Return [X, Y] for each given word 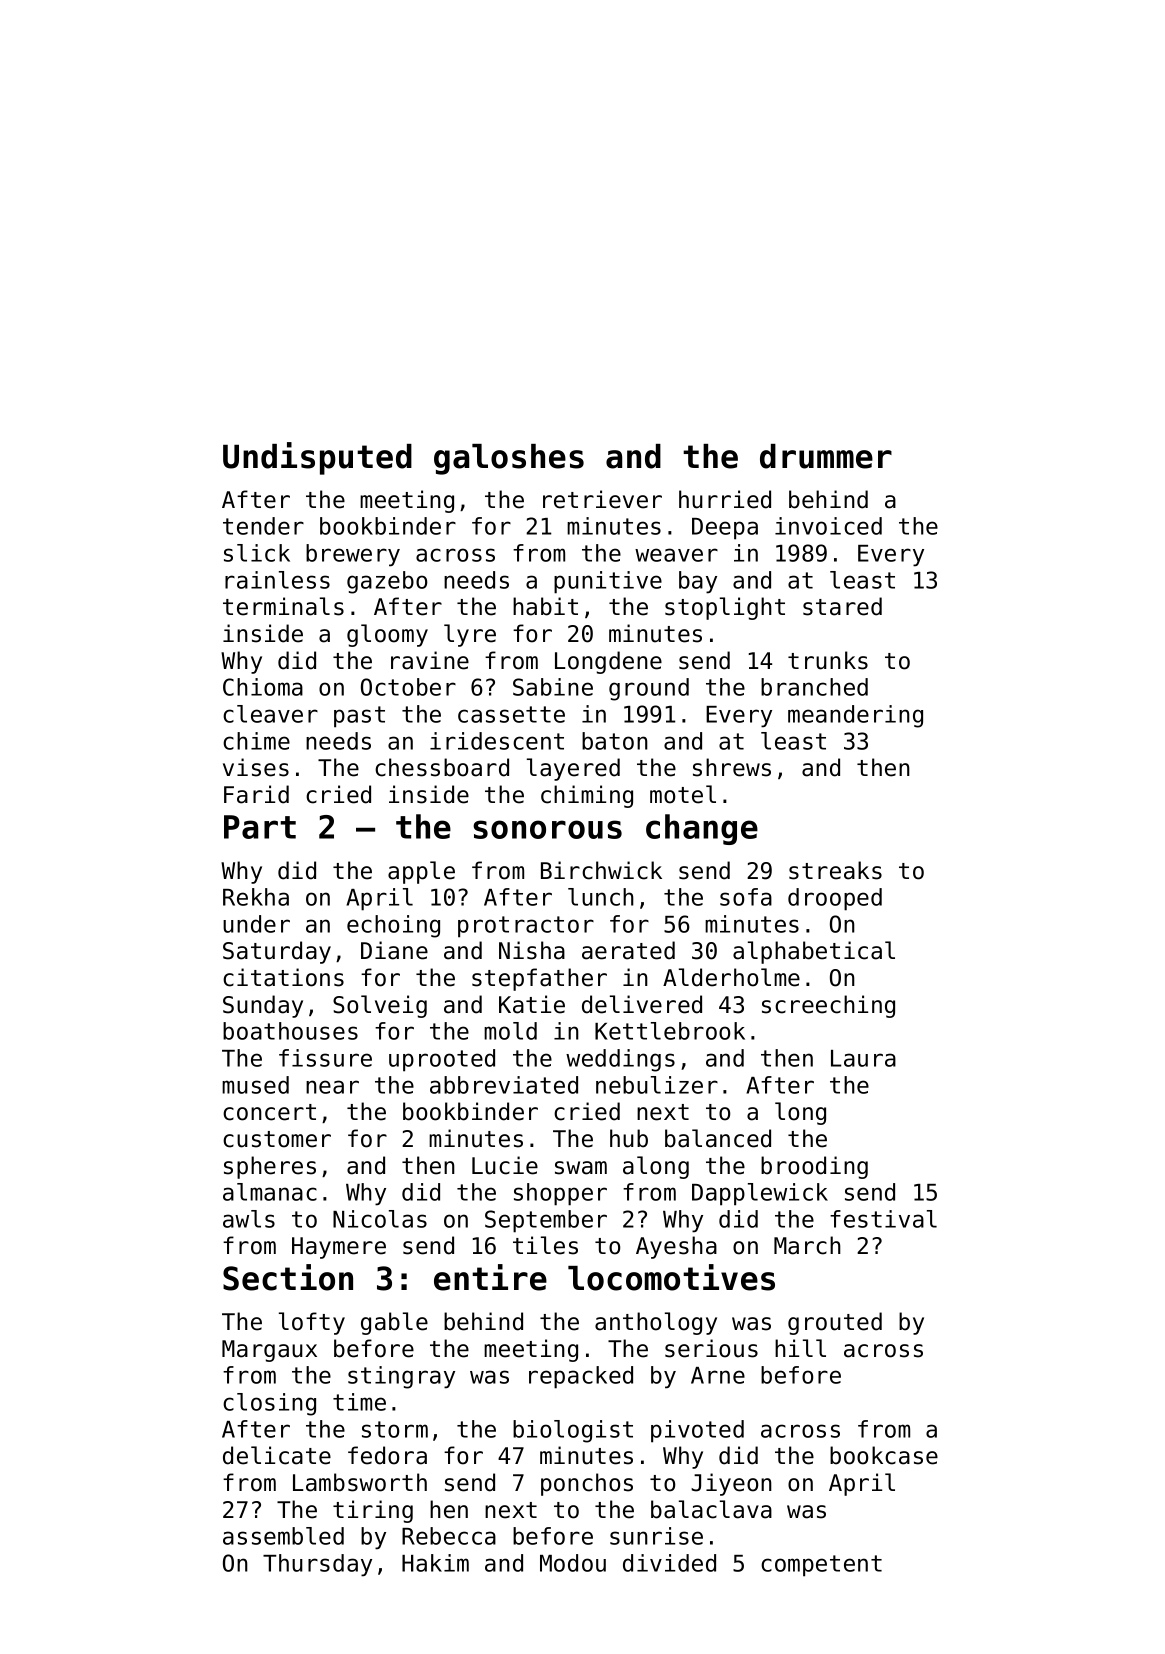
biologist [573, 1431]
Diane [394, 950]
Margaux [269, 1351]
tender [263, 526]
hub [629, 1138]
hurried [725, 499]
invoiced [828, 526]
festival [883, 1219]
